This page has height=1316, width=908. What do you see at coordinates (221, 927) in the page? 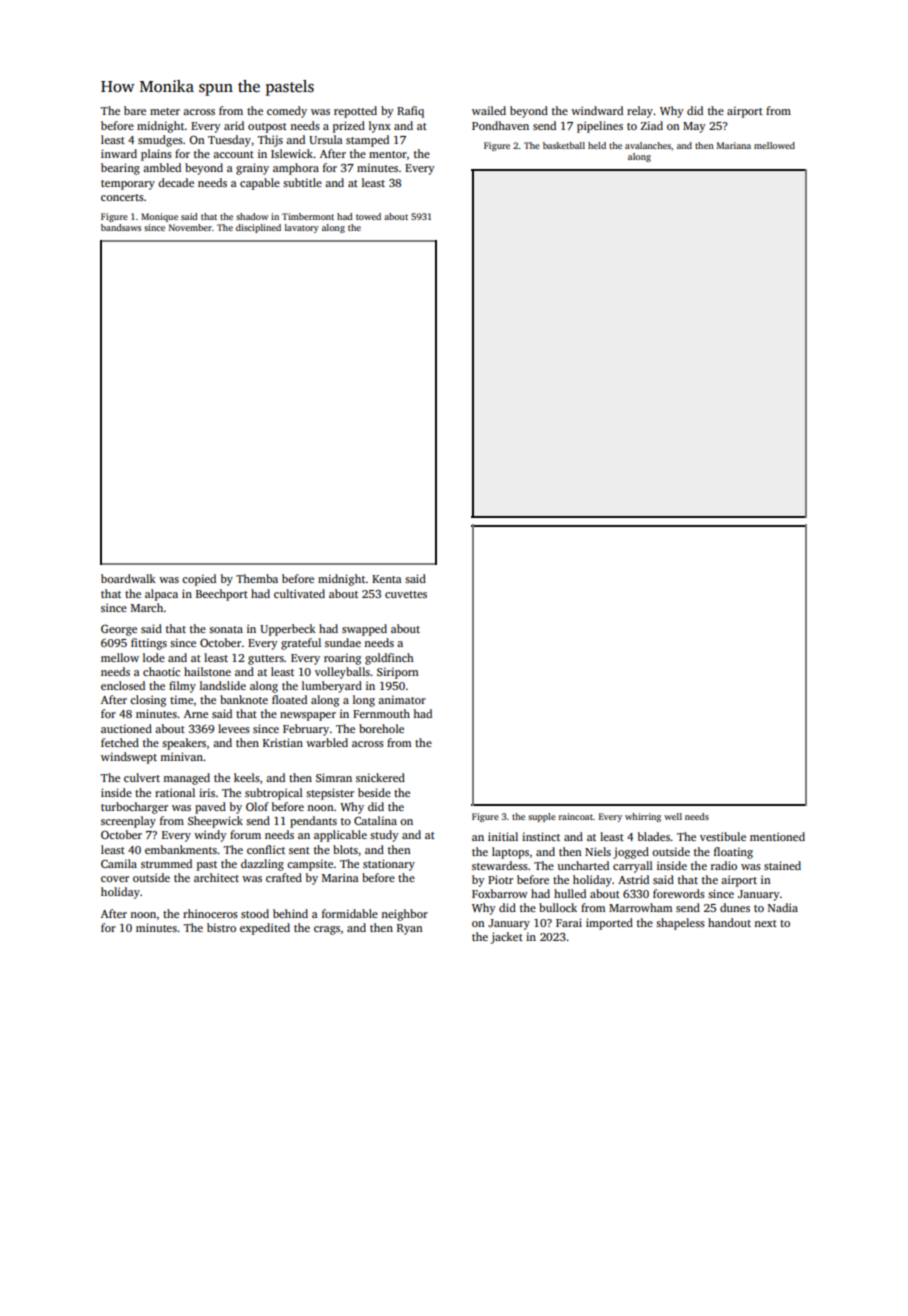
I see `bistro` at bounding box center [221, 927].
